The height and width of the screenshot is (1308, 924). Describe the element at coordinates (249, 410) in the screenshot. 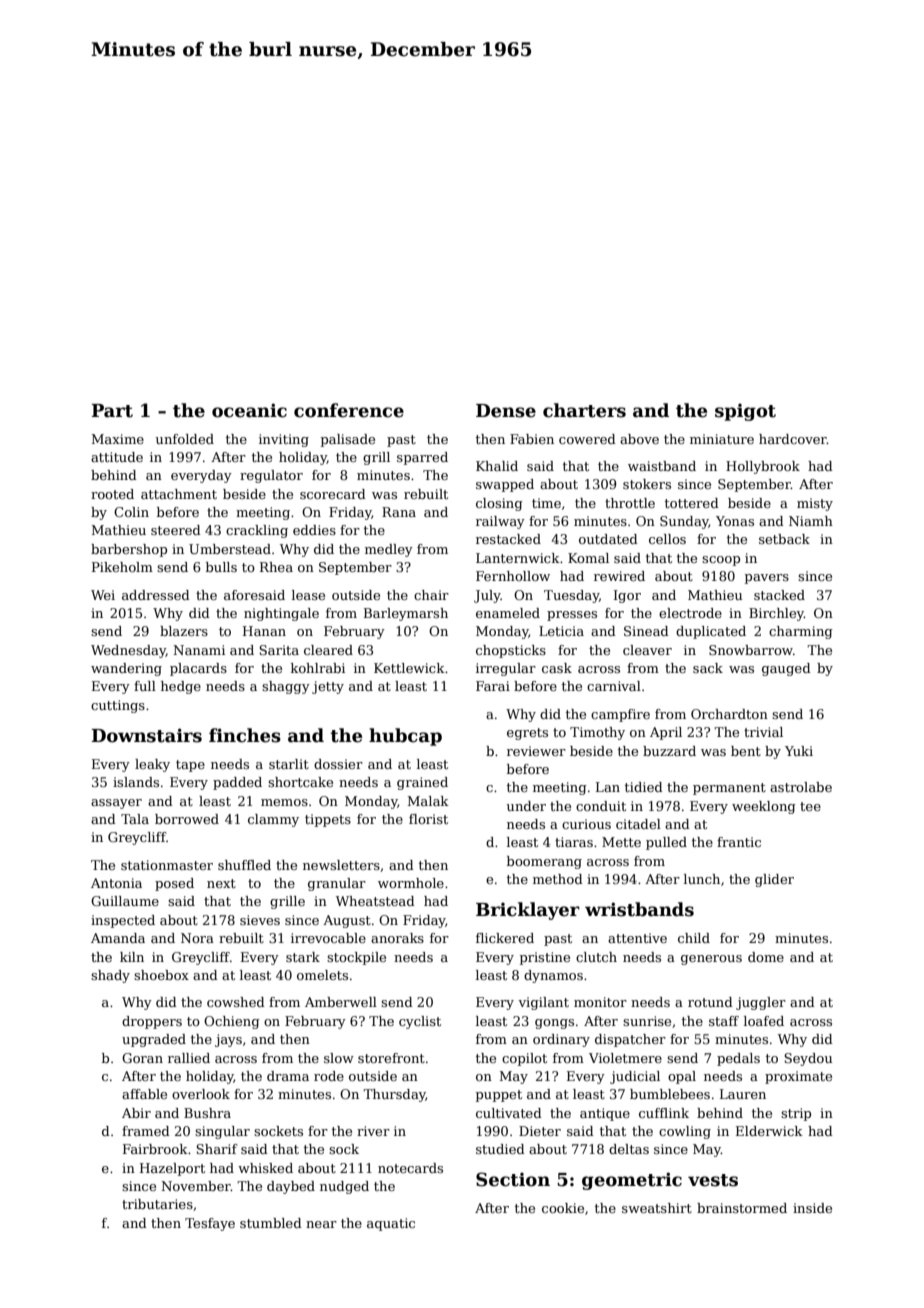

I see `oceanic` at that location.
